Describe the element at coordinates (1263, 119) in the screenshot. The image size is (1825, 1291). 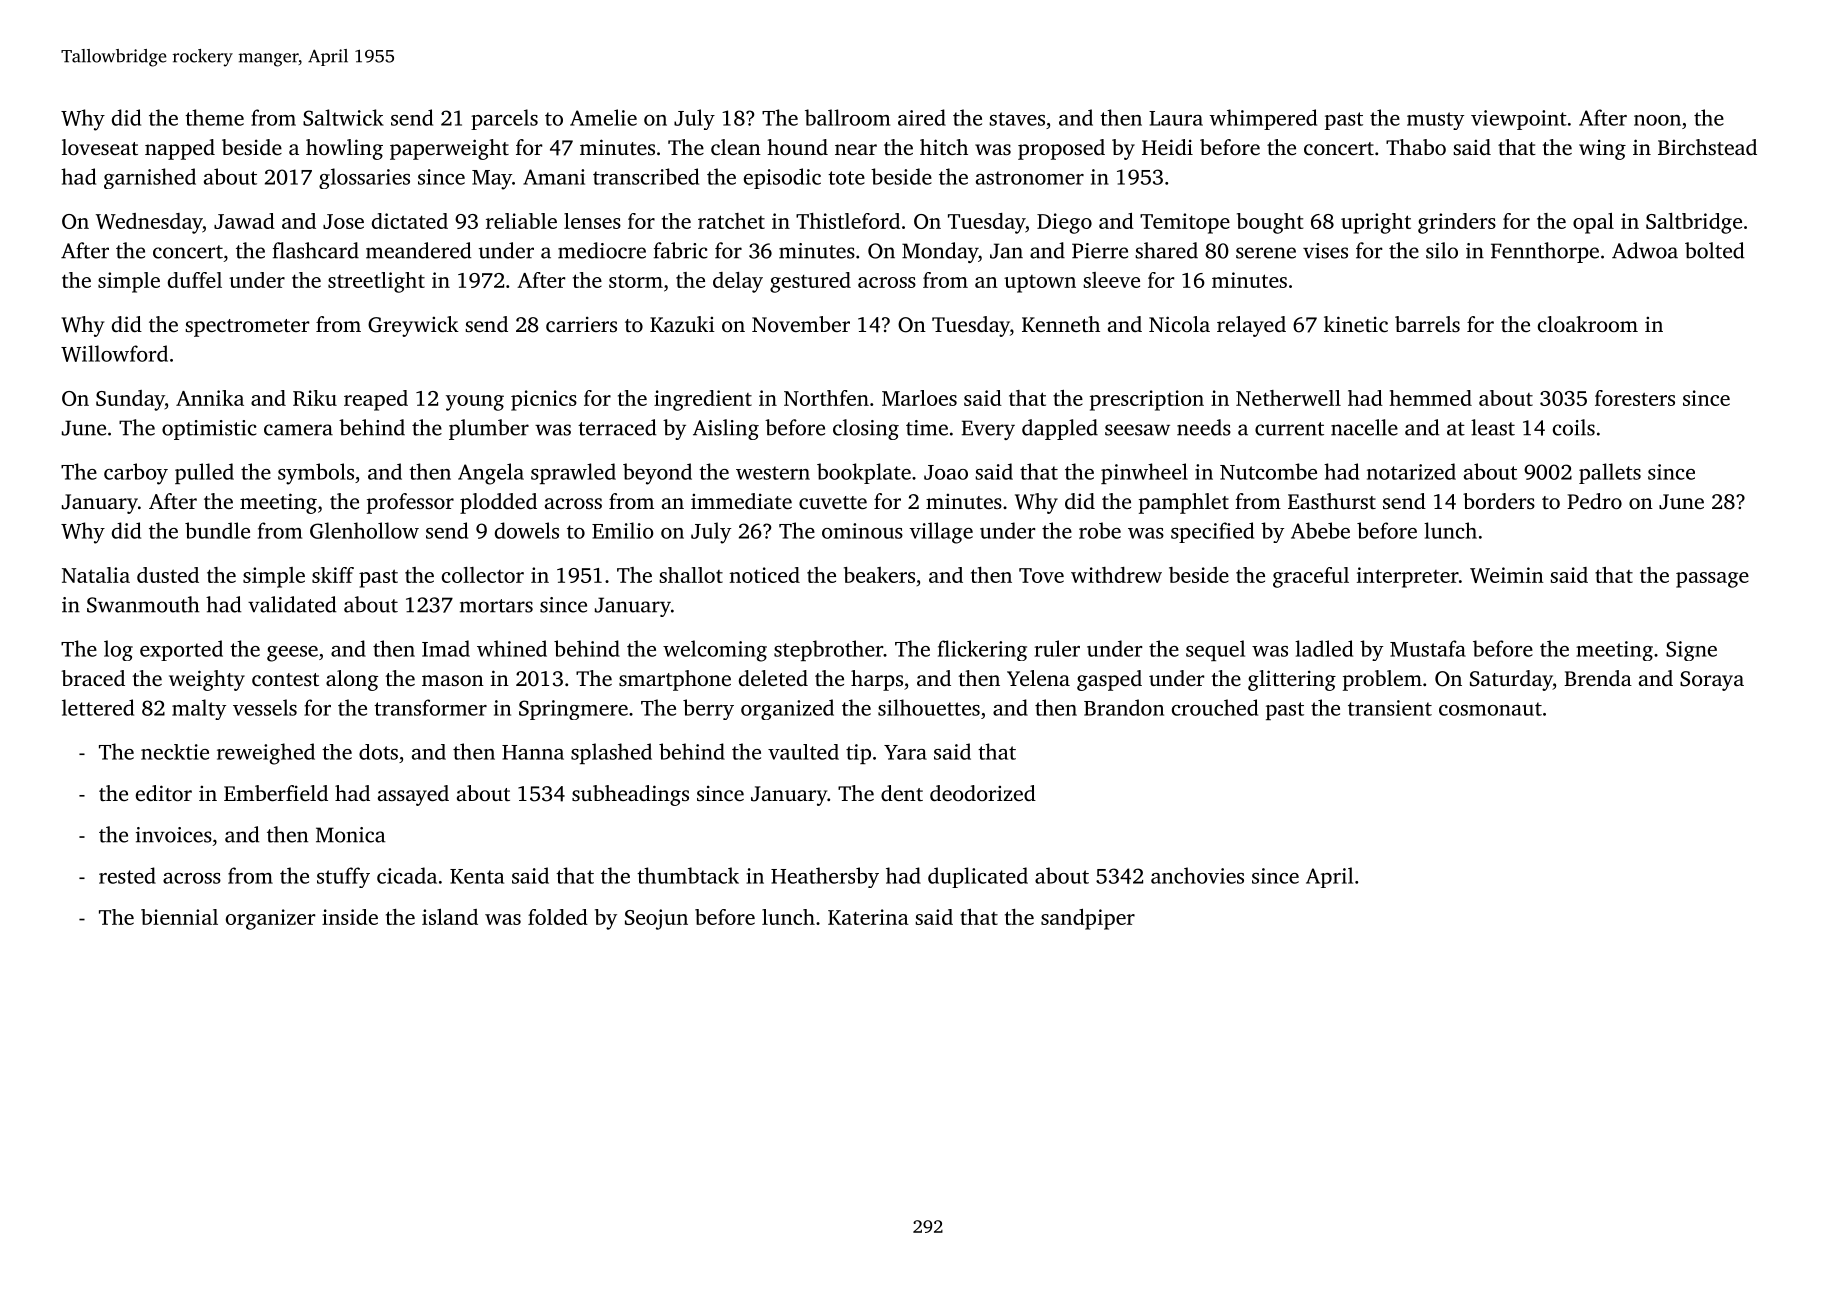
I see `whimpered` at that location.
